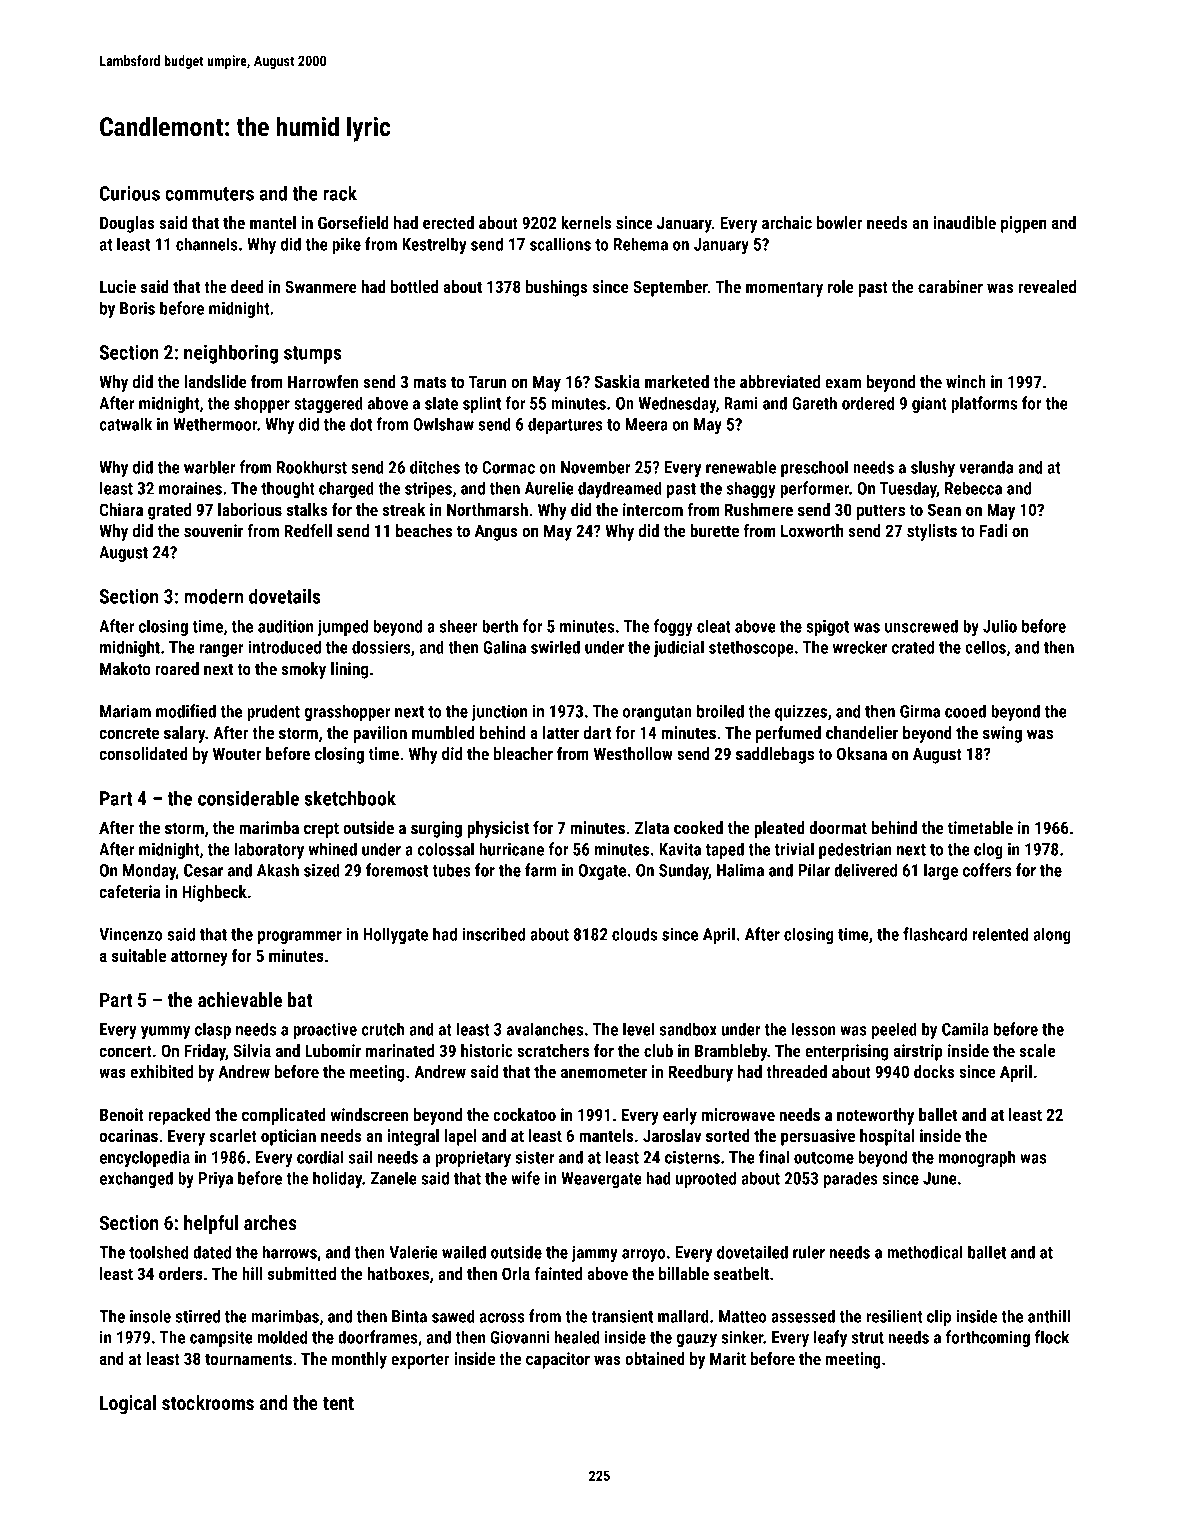 This screenshot has width=1177, height=1524. Describe the element at coordinates (240, 999) in the screenshot. I see `achievable` at that location.
